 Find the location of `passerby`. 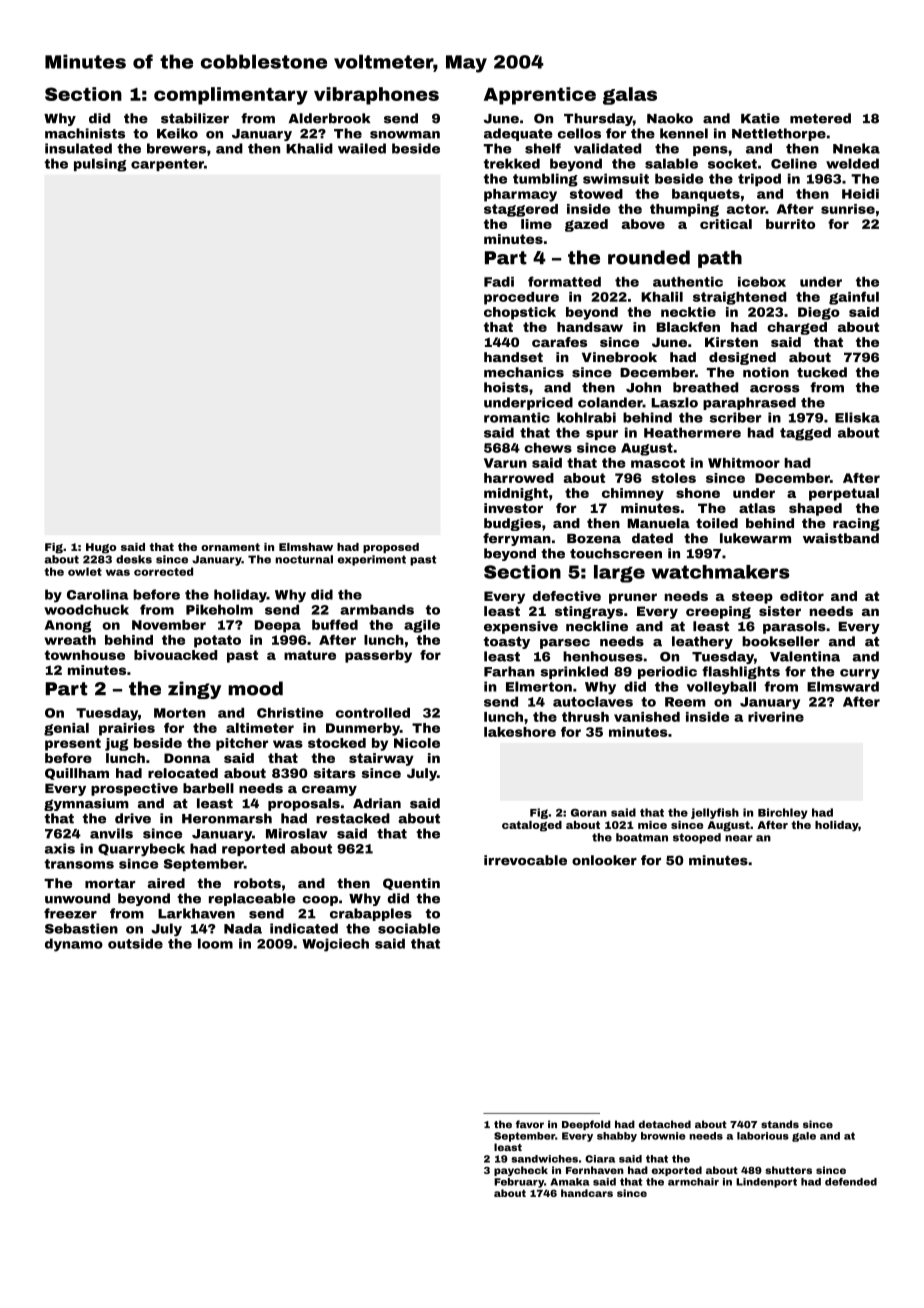

passerby is located at coordinates (378, 656).
